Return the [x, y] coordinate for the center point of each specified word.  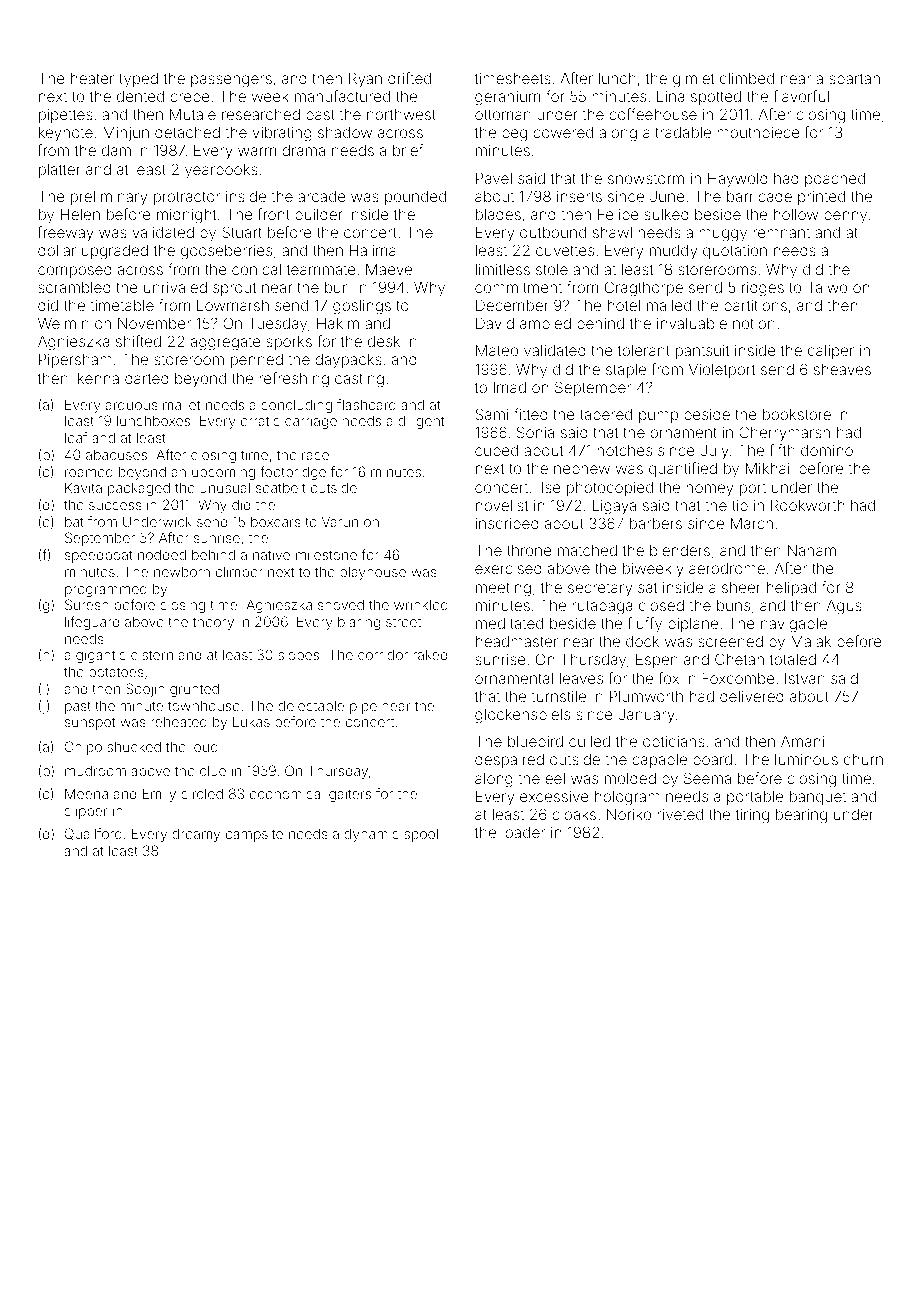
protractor [187, 198]
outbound [553, 232]
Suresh [87, 604]
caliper [831, 352]
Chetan [739, 659]
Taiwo [827, 287]
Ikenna [96, 378]
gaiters [350, 795]
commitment [518, 287]
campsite [254, 835]
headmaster [517, 641]
